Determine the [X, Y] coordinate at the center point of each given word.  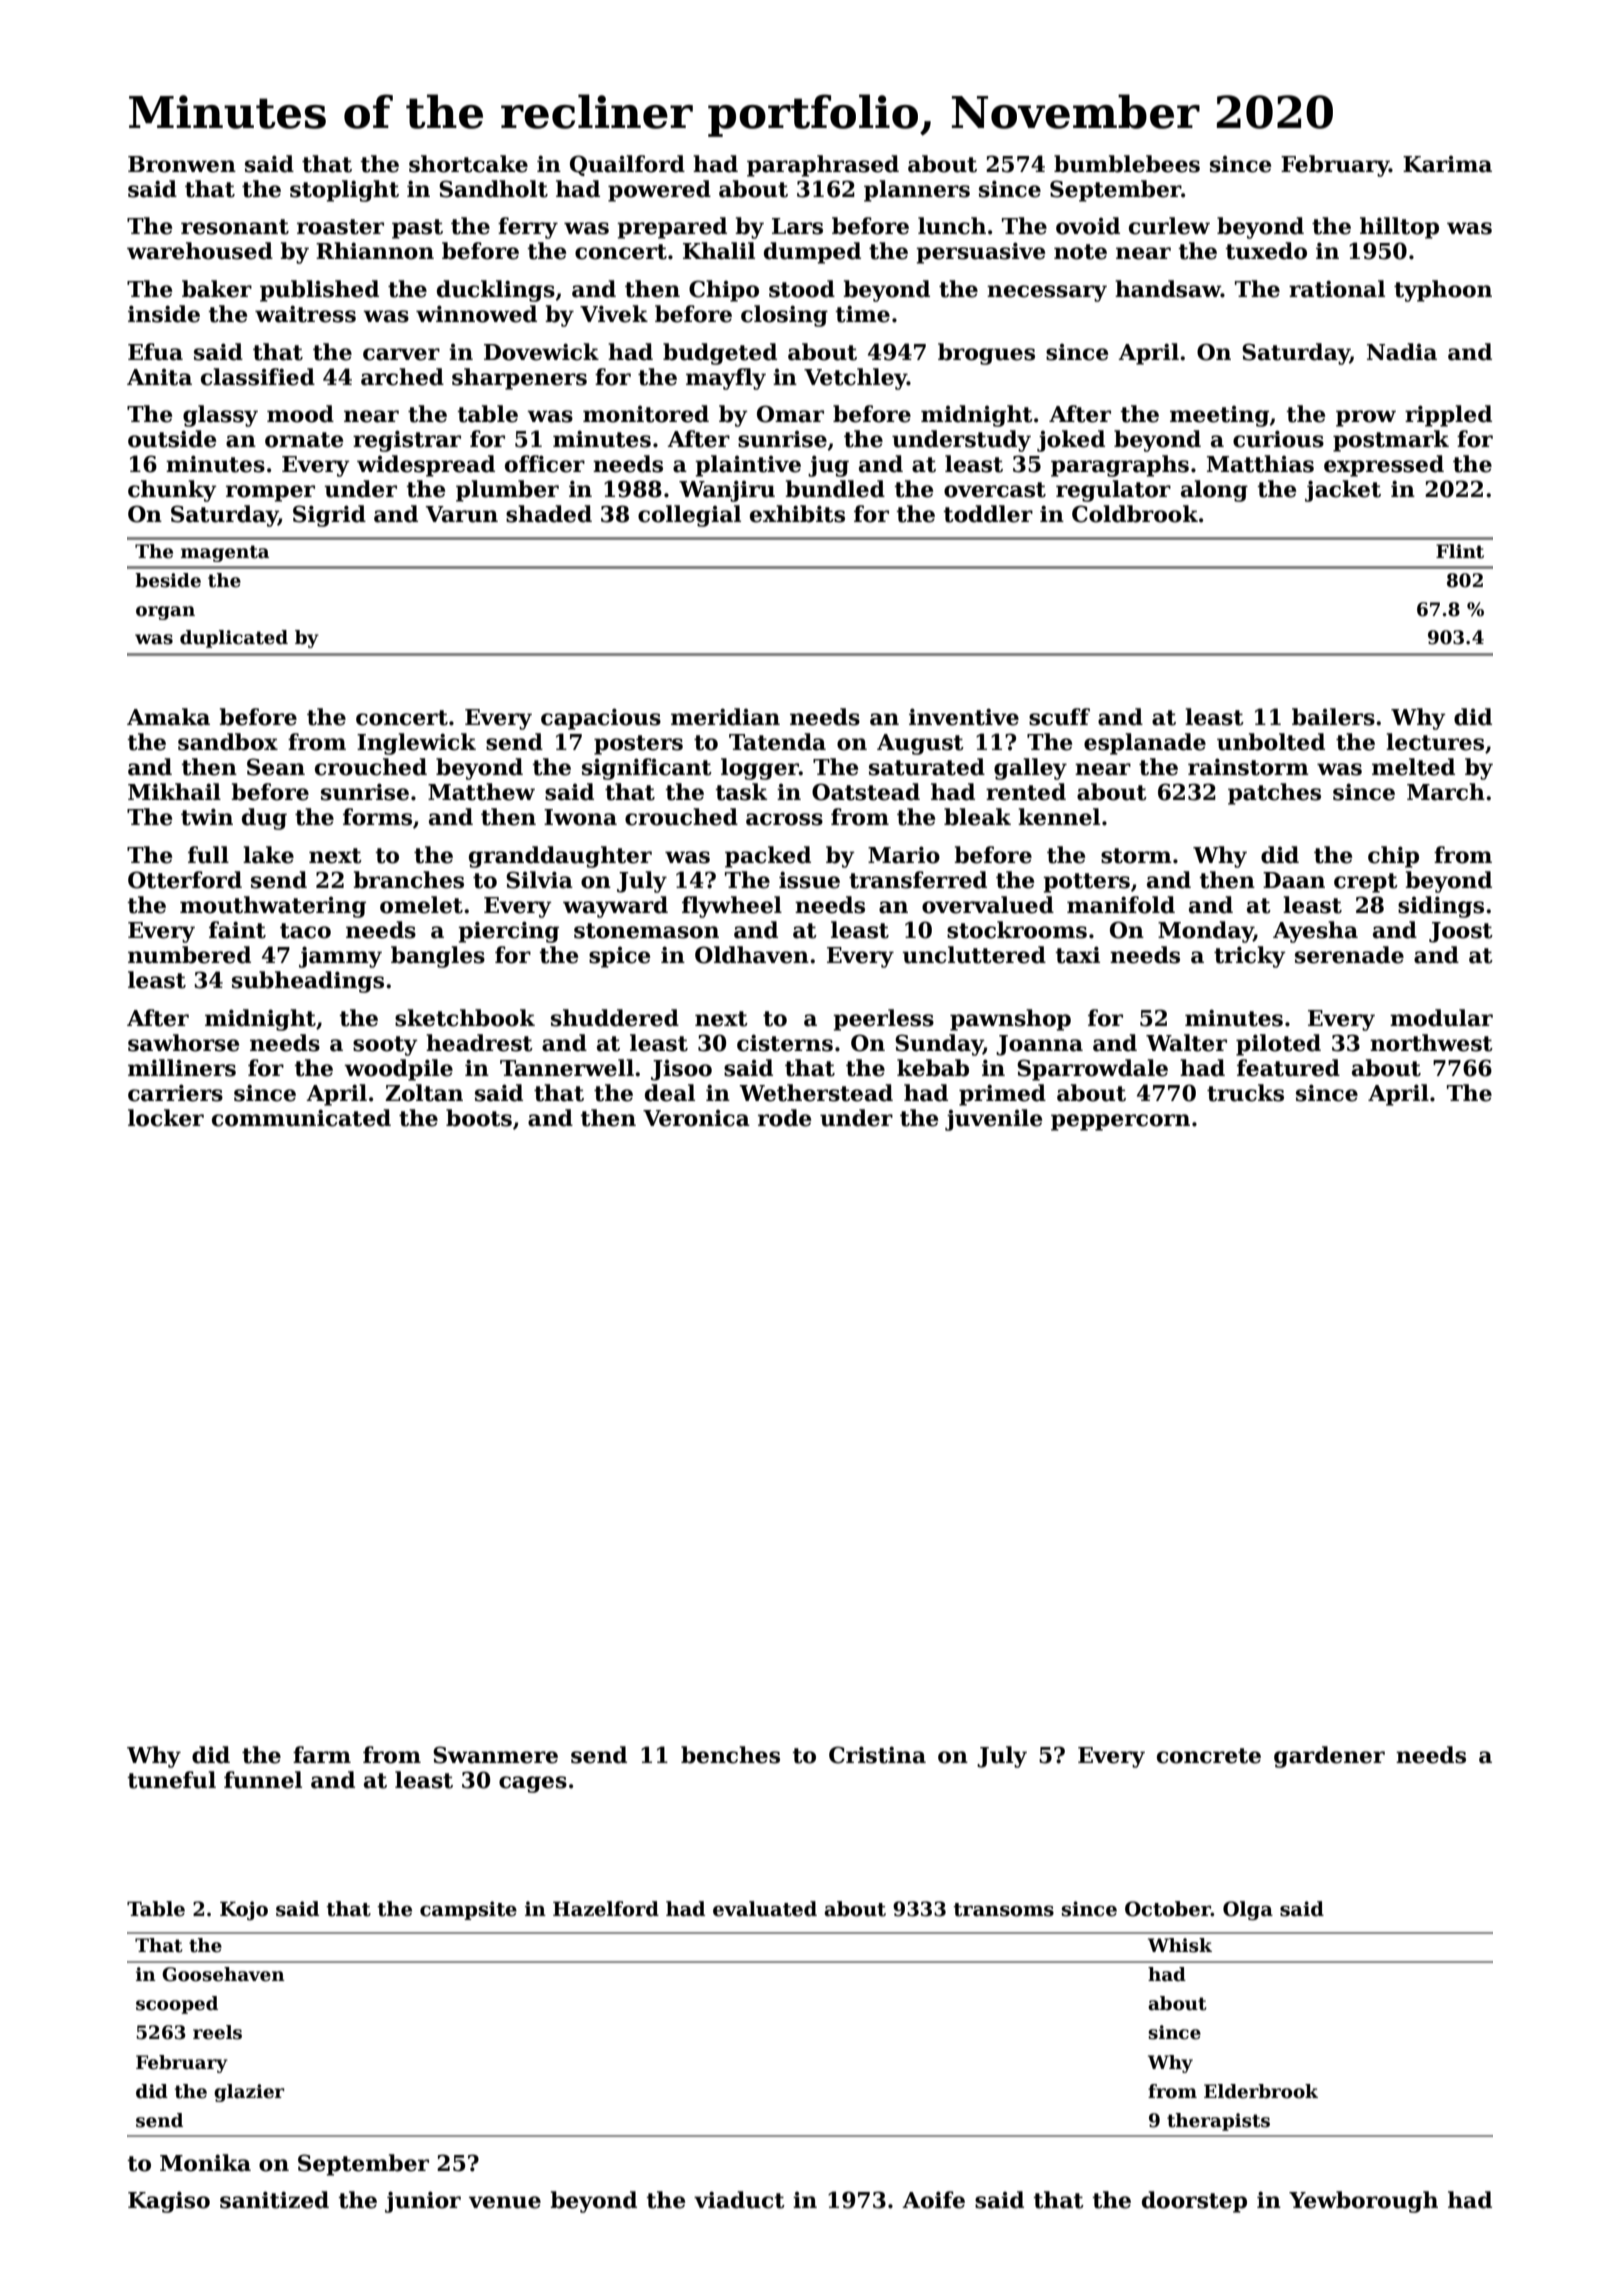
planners [917, 191]
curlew [1169, 226]
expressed [1384, 466]
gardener [1329, 1757]
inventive [964, 717]
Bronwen [182, 164]
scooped [177, 2005]
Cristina [877, 1755]
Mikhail [174, 792]
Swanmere [495, 1755]
